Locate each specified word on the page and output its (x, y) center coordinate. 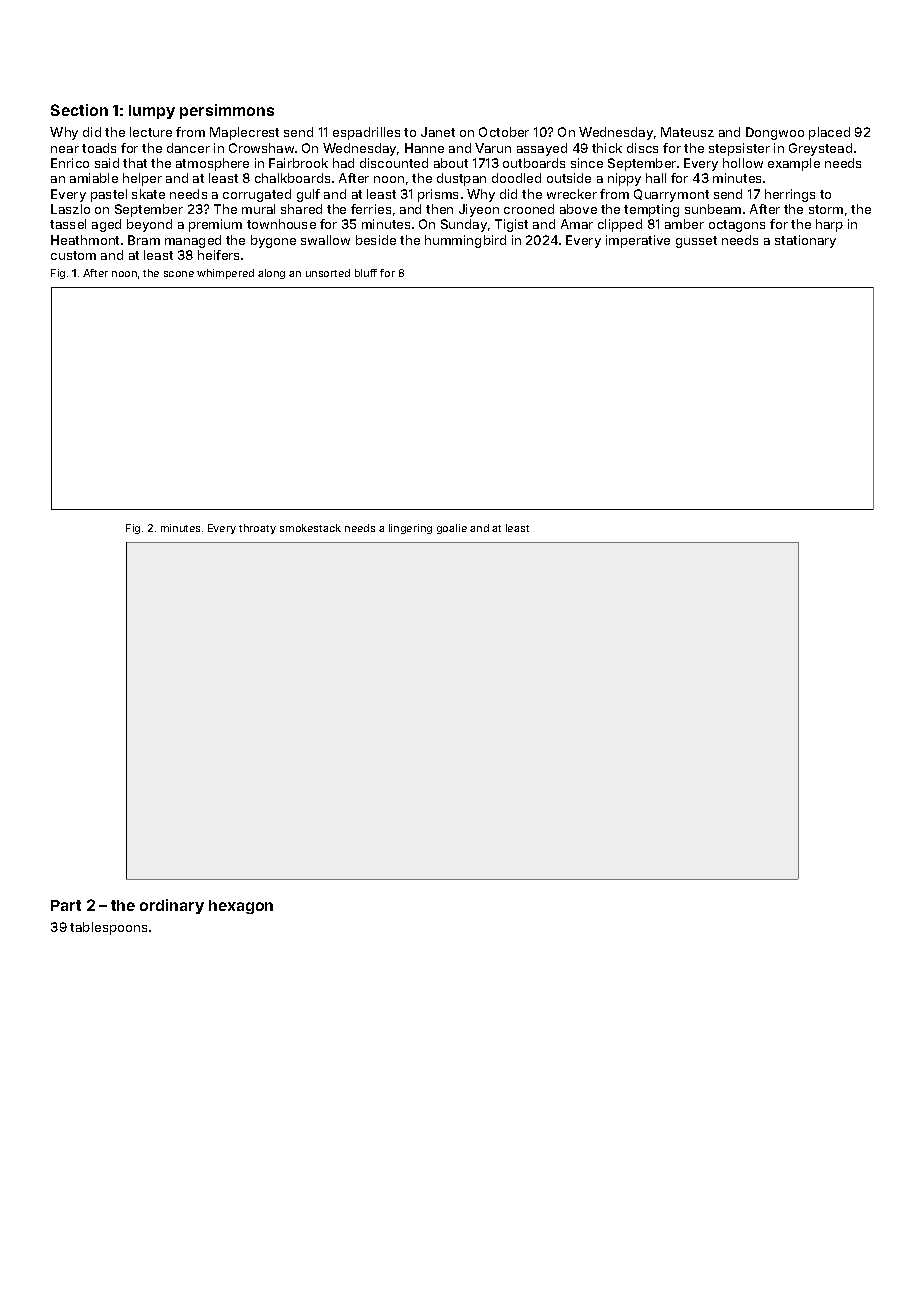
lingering (410, 529)
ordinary (172, 906)
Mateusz (687, 132)
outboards (534, 163)
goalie (452, 529)
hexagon (241, 907)
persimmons (227, 111)
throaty (257, 529)
